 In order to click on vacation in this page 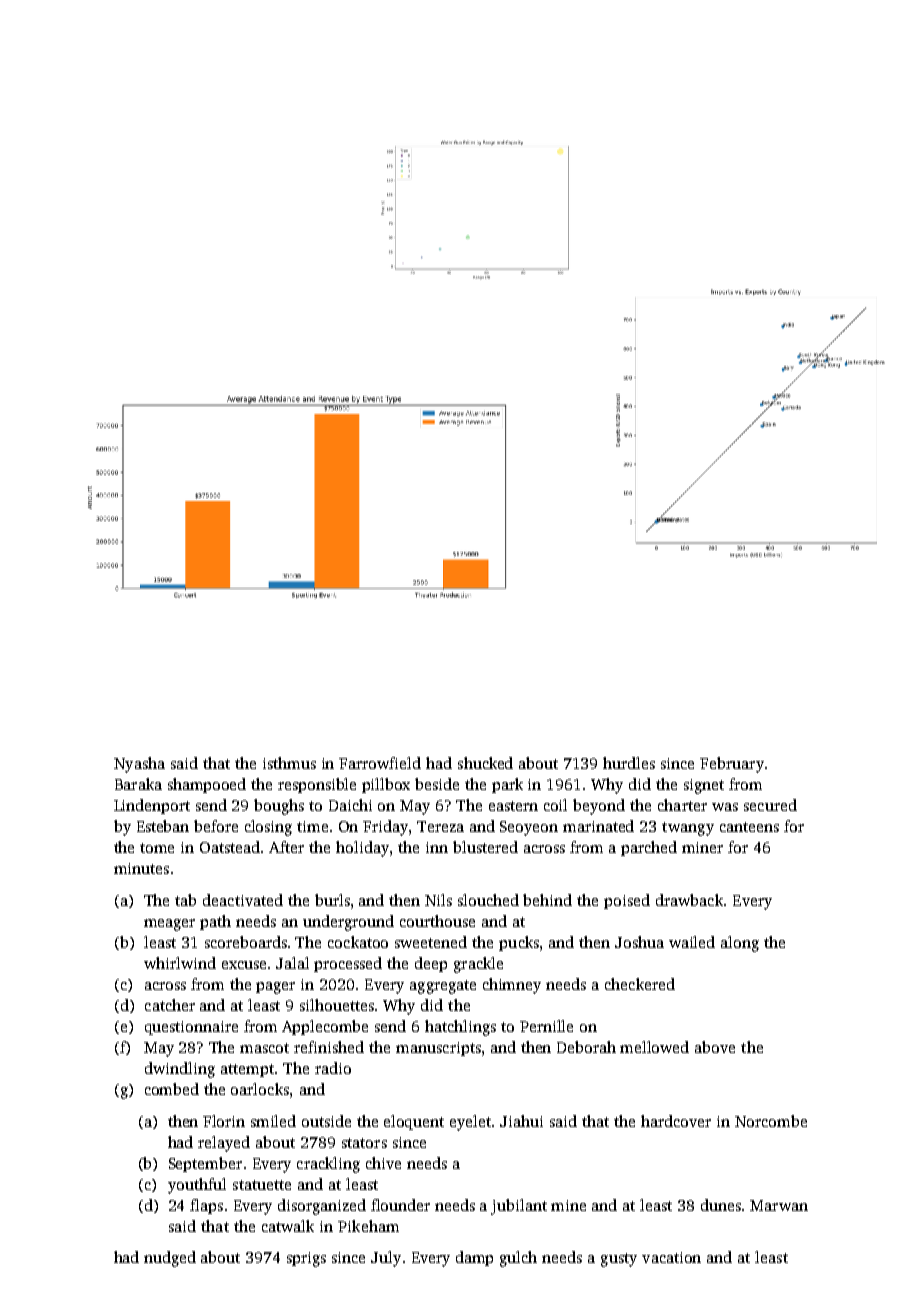, I will do `click(671, 1257)`.
